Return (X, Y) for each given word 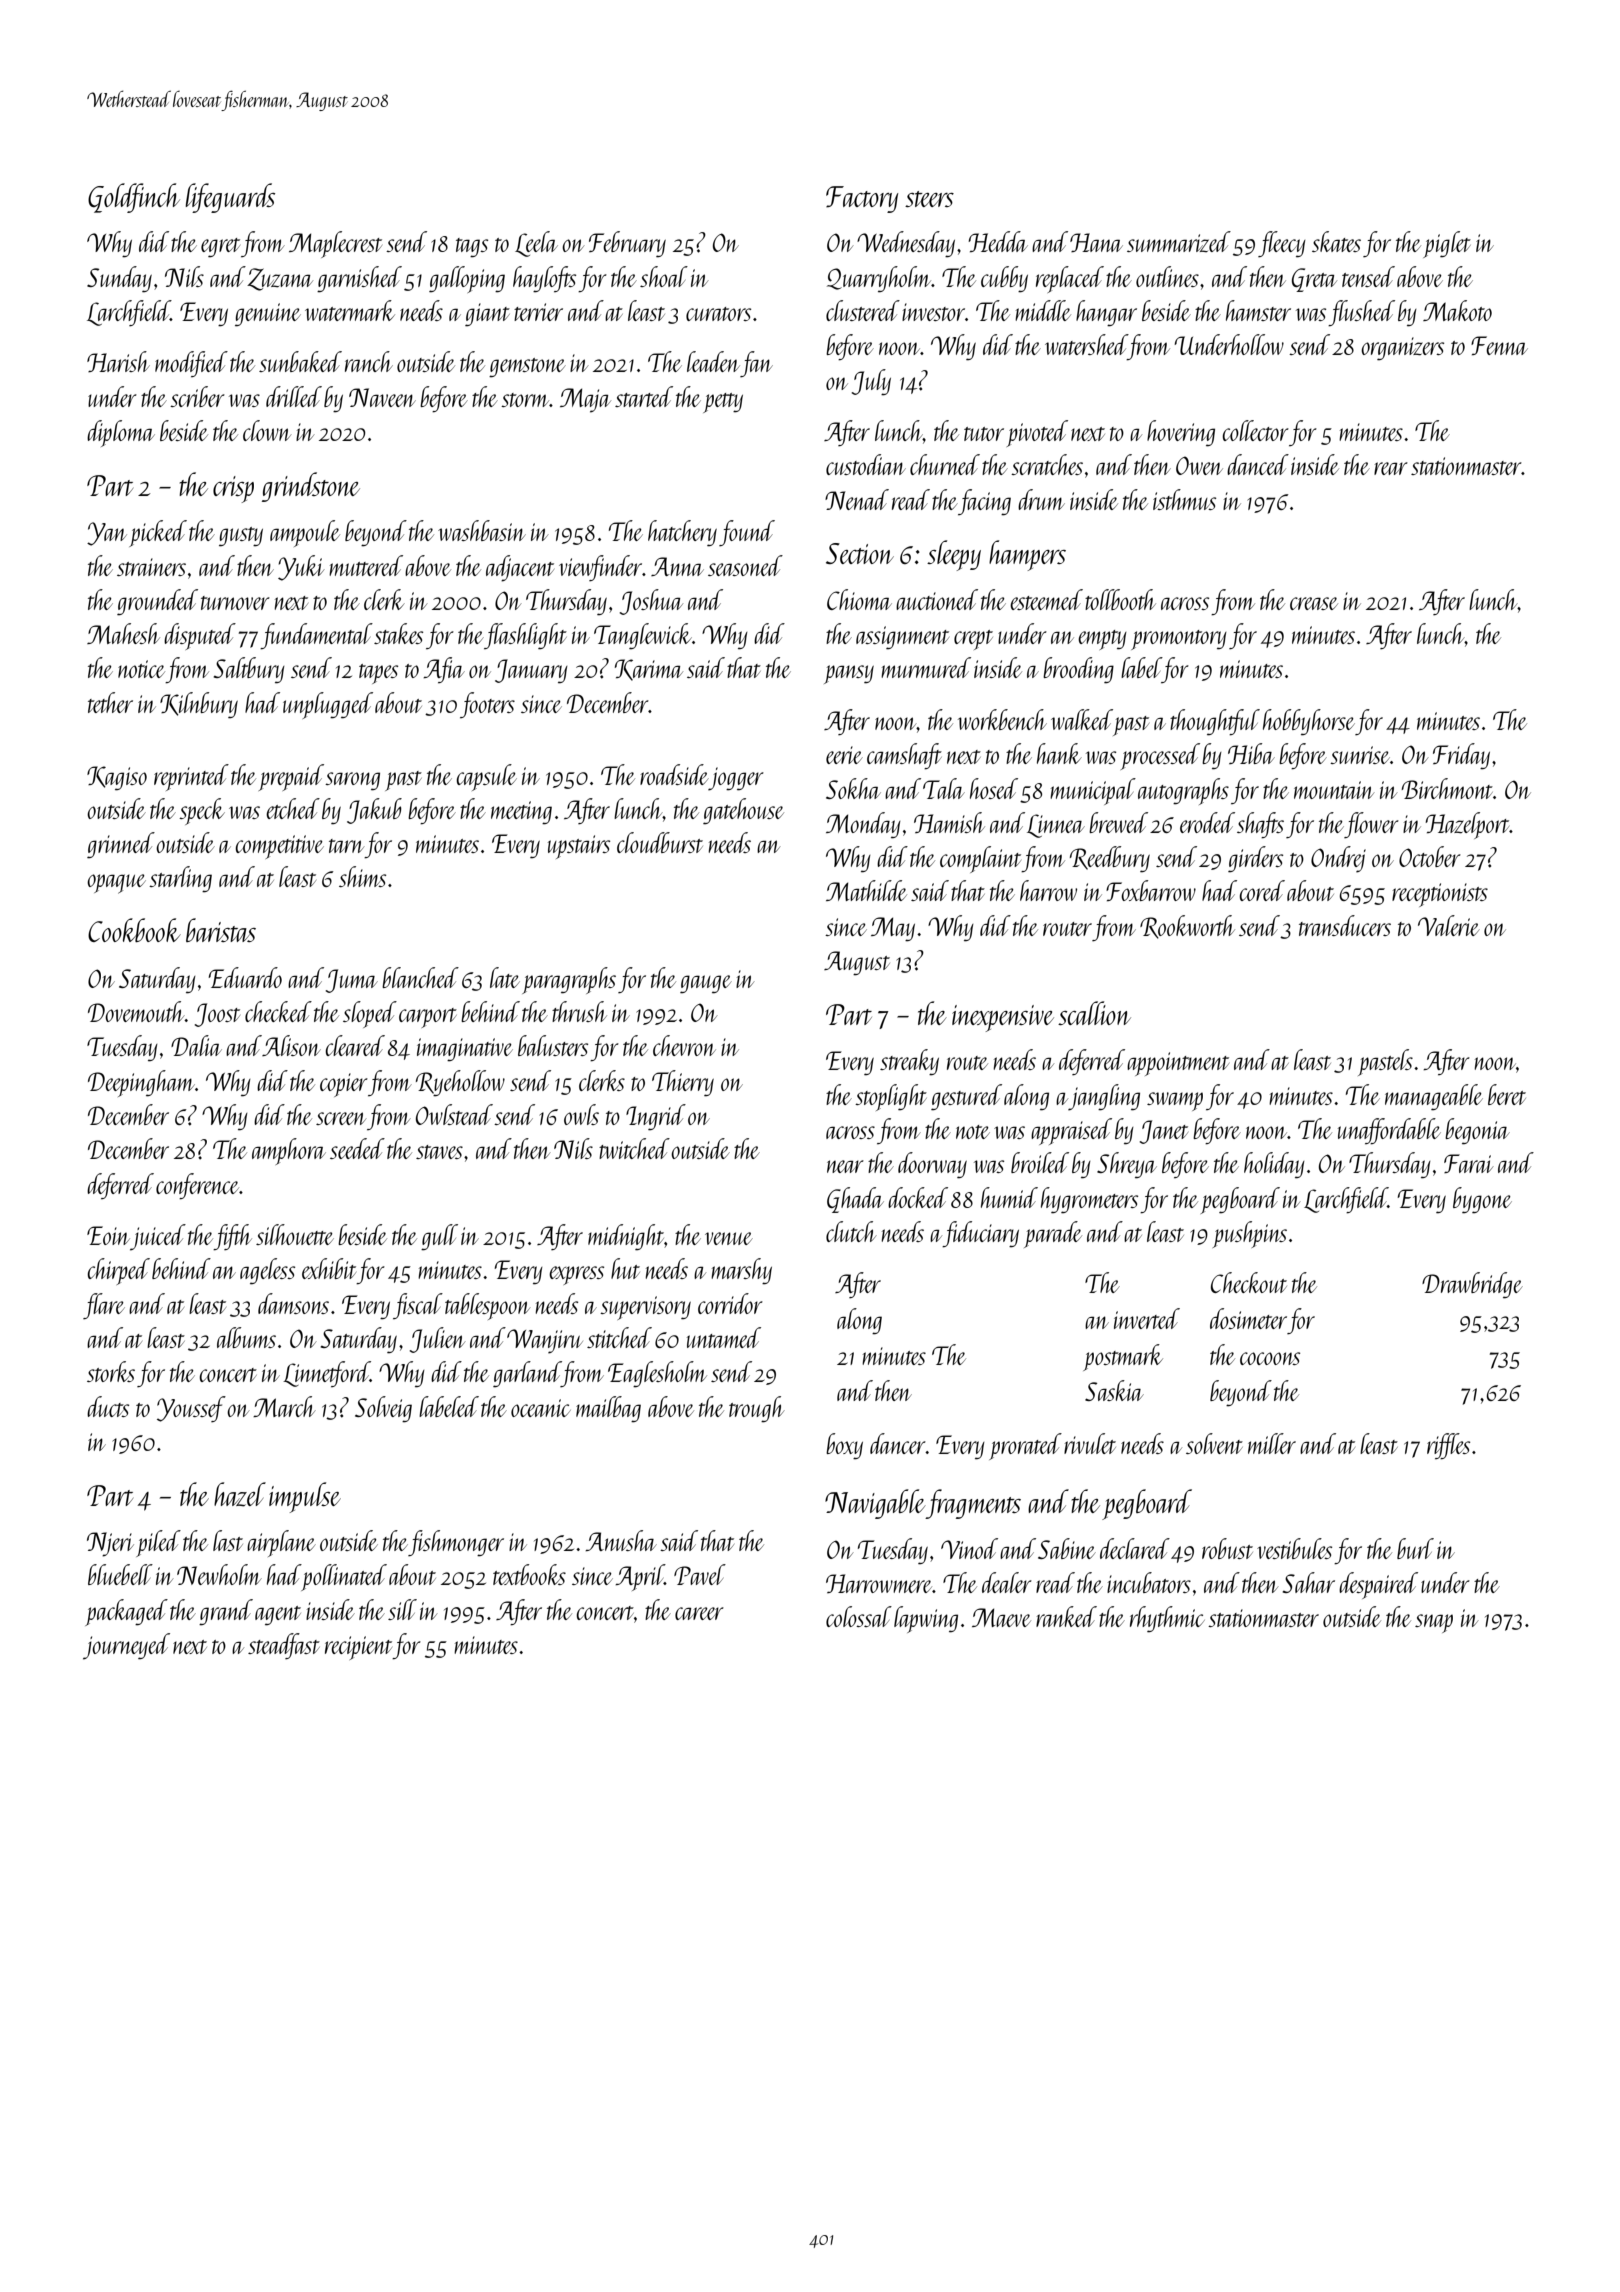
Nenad (857, 499)
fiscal (418, 1306)
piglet (1447, 244)
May (893, 929)
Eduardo (245, 977)
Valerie (1449, 925)
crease (1314, 603)
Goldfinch (134, 198)
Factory (862, 199)
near (845, 1166)
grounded (157, 602)
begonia (1477, 1131)
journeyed (126, 1646)
